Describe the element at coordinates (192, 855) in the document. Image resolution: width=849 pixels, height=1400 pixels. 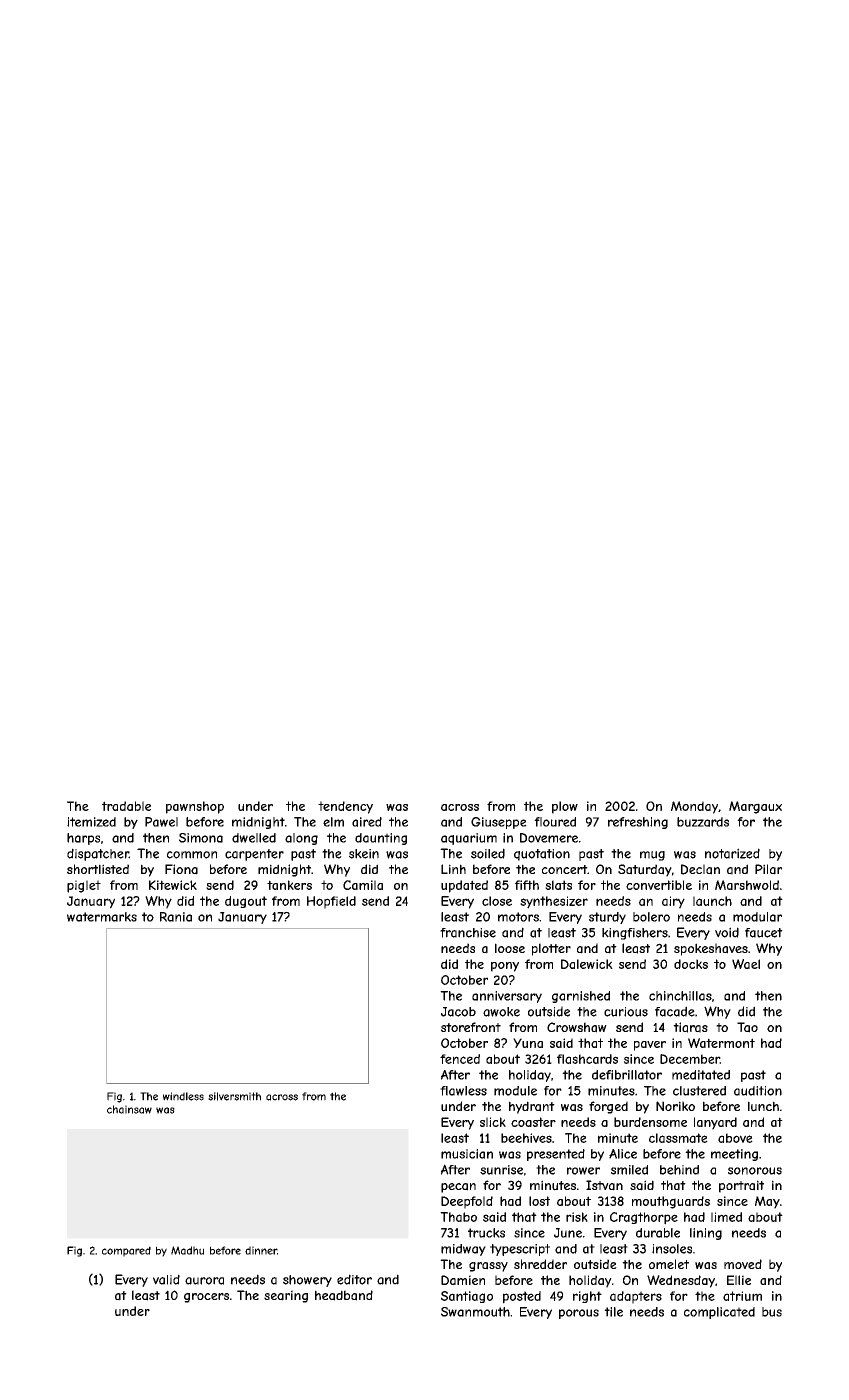
I see `common` at that location.
